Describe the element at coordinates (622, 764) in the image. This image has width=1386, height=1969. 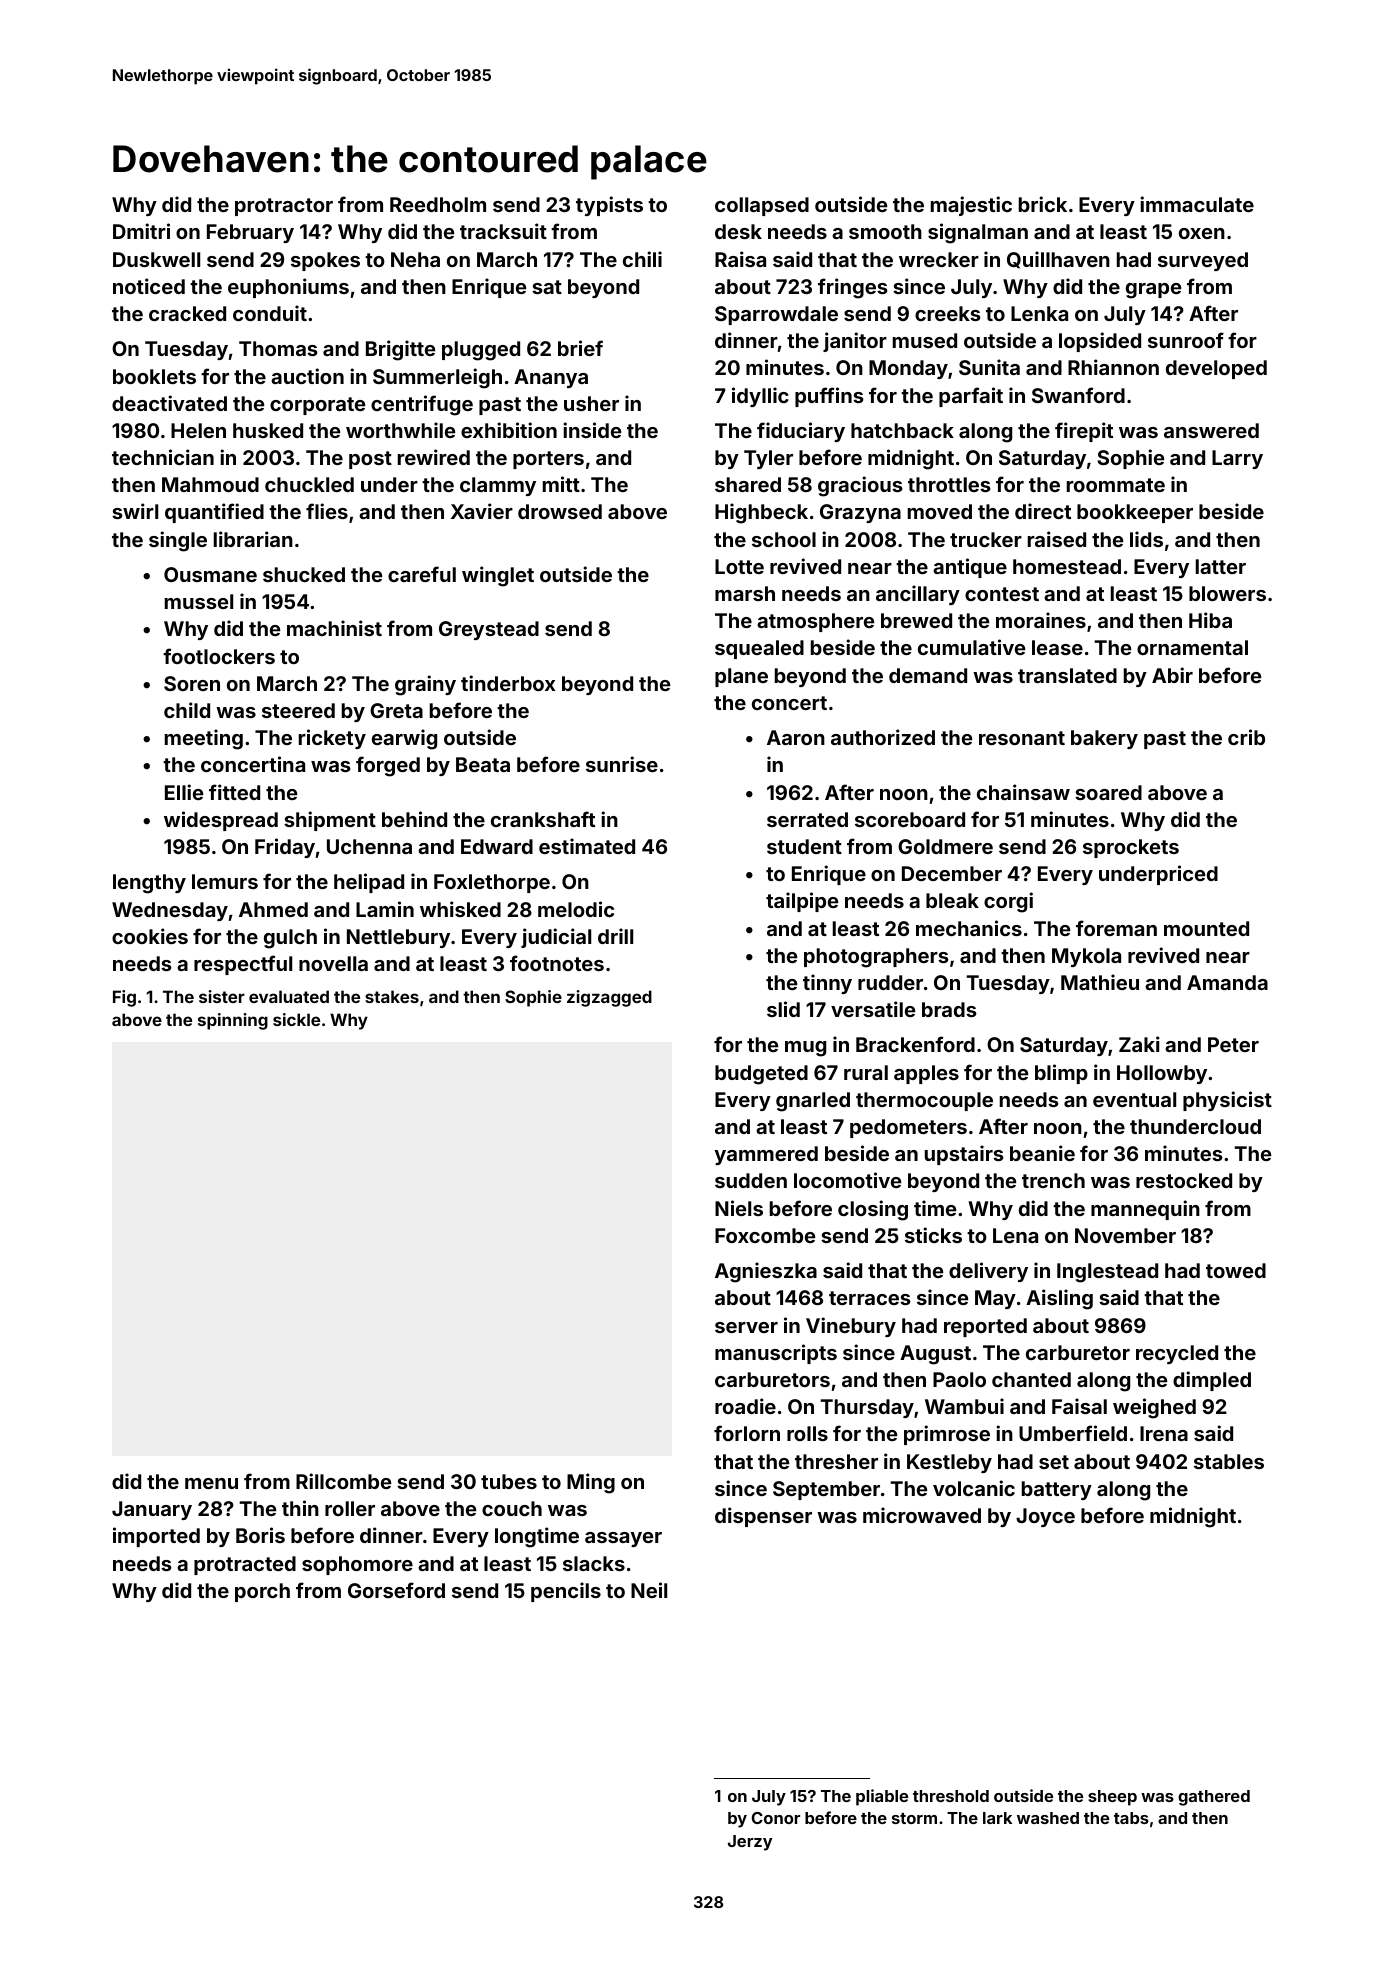
I see `sunrise` at that location.
